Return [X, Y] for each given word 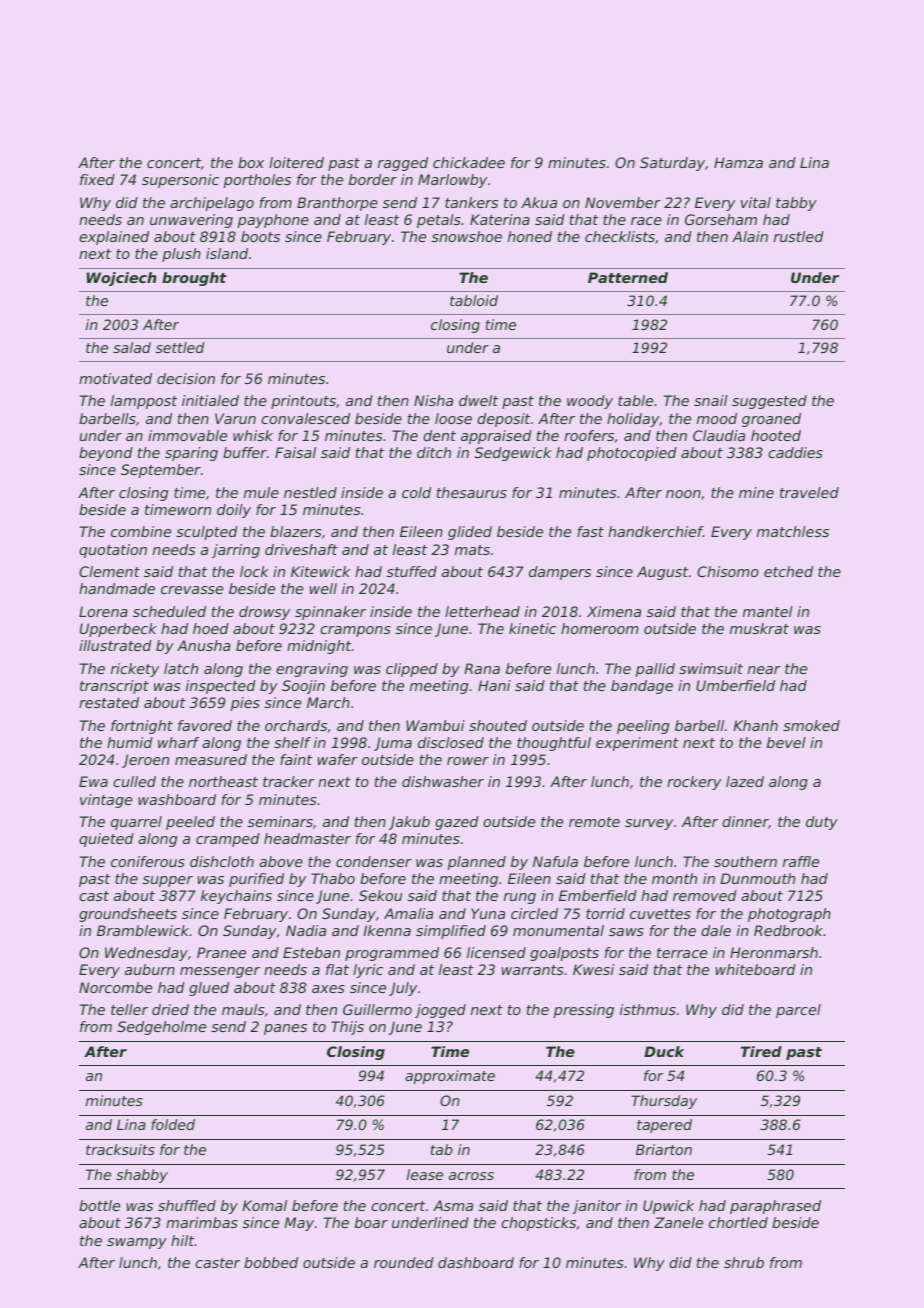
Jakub [409, 823]
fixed [97, 179]
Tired [761, 1051]
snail [711, 400]
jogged [440, 1011]
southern [745, 861]
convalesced [305, 418]
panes [285, 1029]
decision [186, 378]
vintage [106, 801]
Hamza [738, 162]
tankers [471, 202]
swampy [137, 1243]
